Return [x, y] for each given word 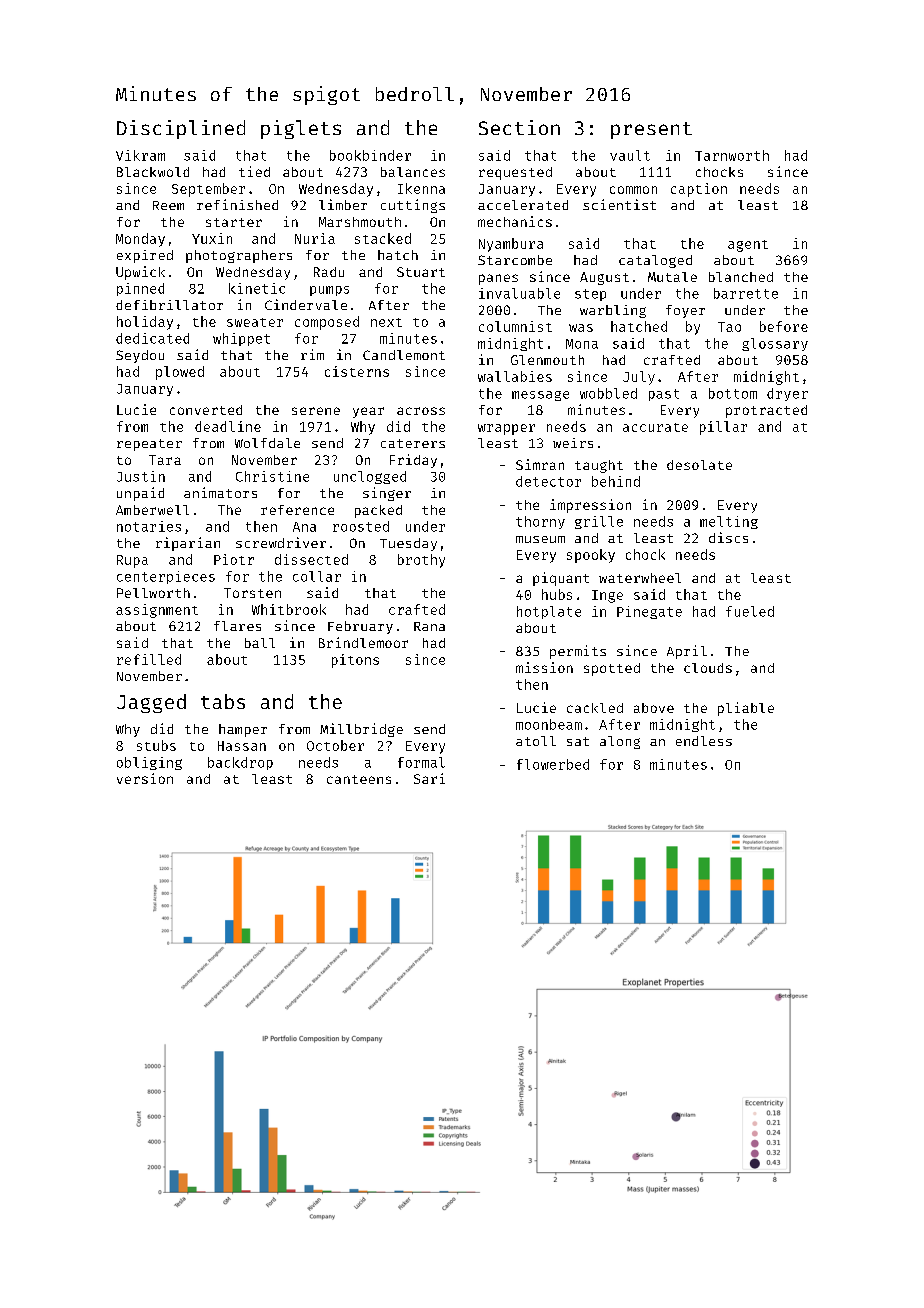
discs [728, 537]
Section [519, 127]
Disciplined [181, 129]
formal [421, 762]
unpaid [140, 494]
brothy [421, 561]
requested [515, 173]
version [145, 778]
